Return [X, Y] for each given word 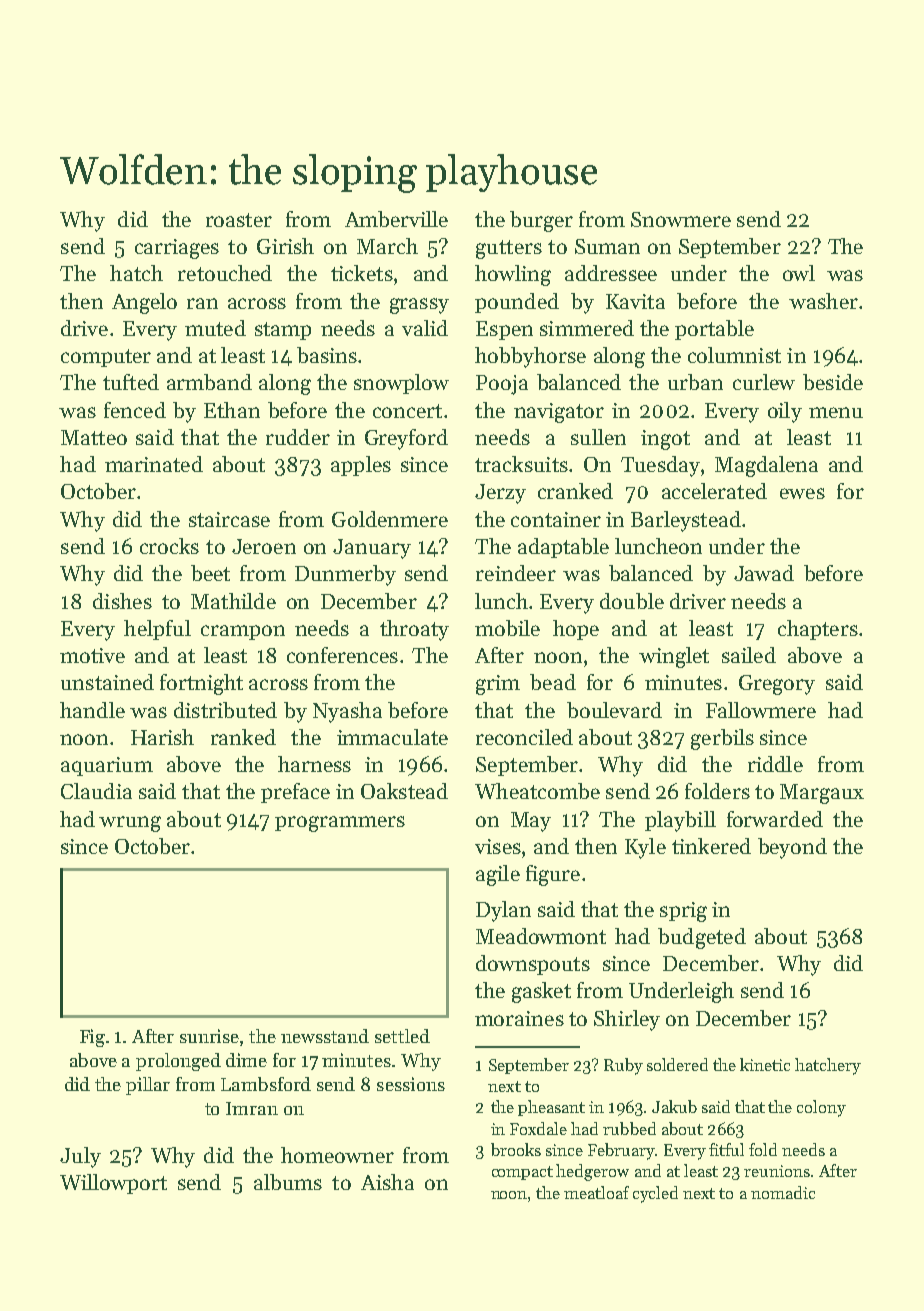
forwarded [775, 819]
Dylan [503, 911]
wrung [130, 824]
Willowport [113, 1184]
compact [522, 1173]
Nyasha [347, 712]
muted [215, 328]
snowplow [401, 384]
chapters [818, 630]
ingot [665, 440]
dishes [122, 601]
